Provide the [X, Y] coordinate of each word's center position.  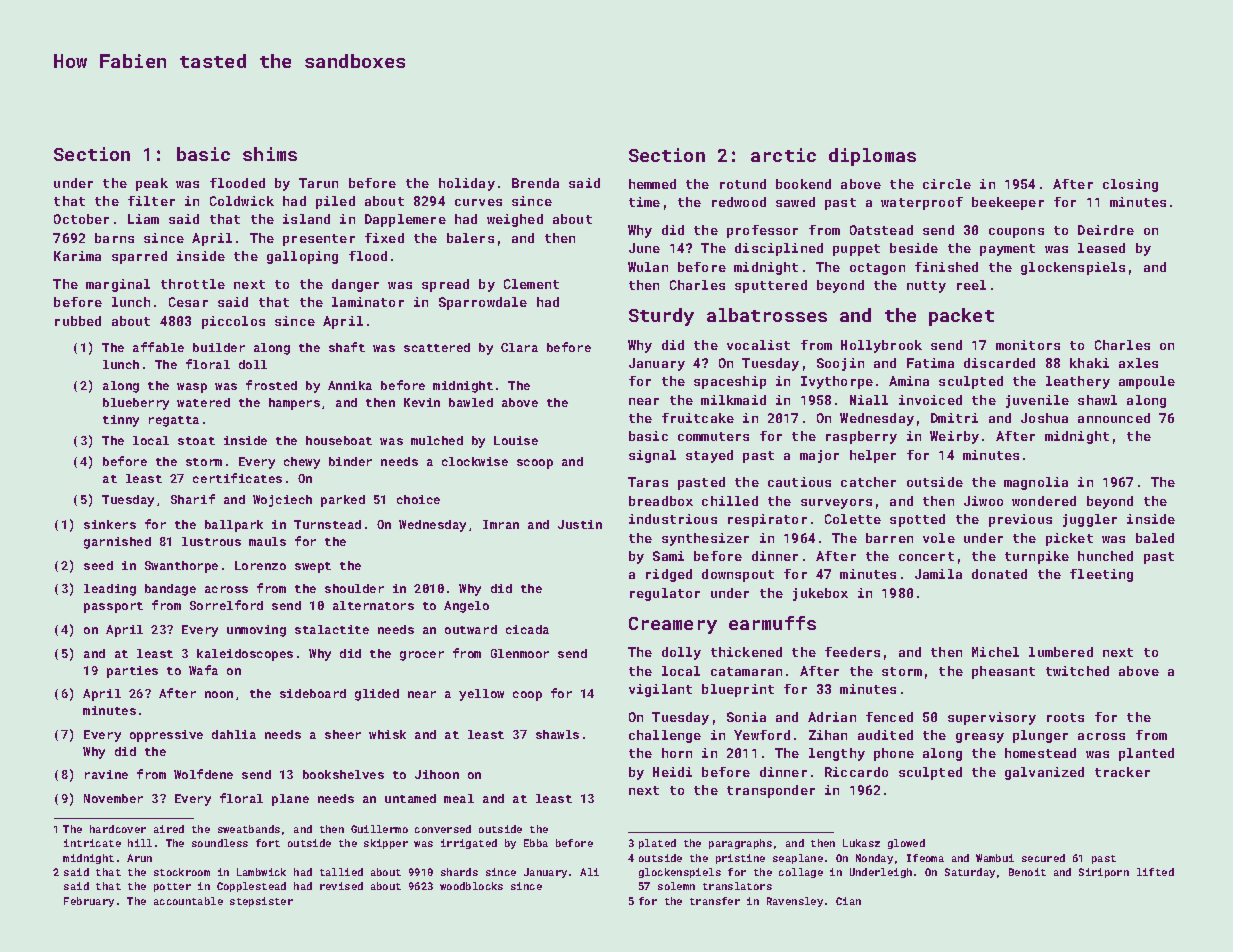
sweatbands [249, 829]
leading [110, 590]
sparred [139, 257]
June [644, 248]
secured [1043, 858]
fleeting [1101, 575]
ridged [669, 575]
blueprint [738, 690]
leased [1101, 248]
